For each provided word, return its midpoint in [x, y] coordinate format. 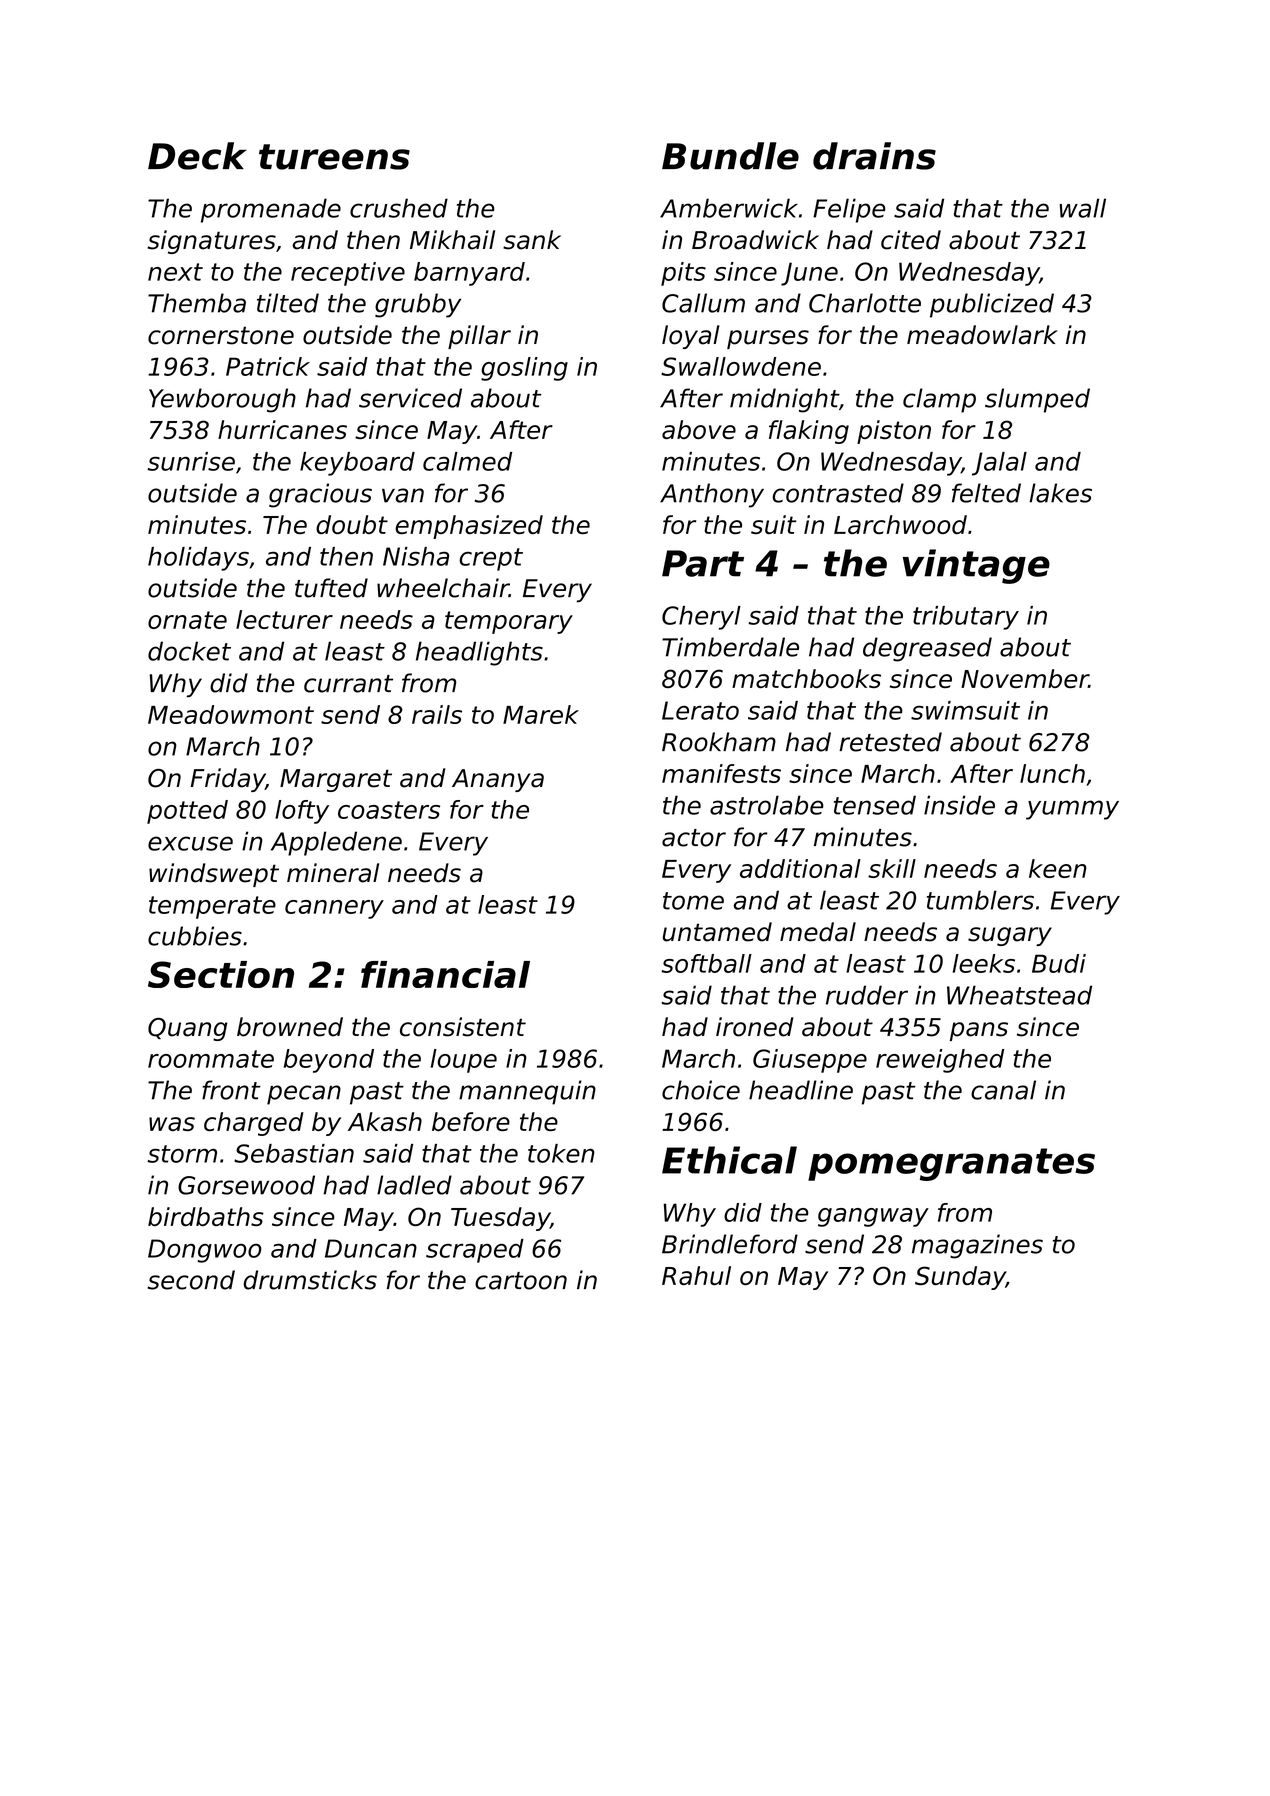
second [191, 1280]
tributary [966, 618]
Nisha [416, 556]
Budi [1059, 963]
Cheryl [701, 618]
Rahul [696, 1275]
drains [874, 156]
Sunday [960, 1278]
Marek [541, 714]
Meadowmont [231, 714]
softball [706, 963]
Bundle [730, 156]
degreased [927, 649]
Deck [197, 156]
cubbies [195, 936]
